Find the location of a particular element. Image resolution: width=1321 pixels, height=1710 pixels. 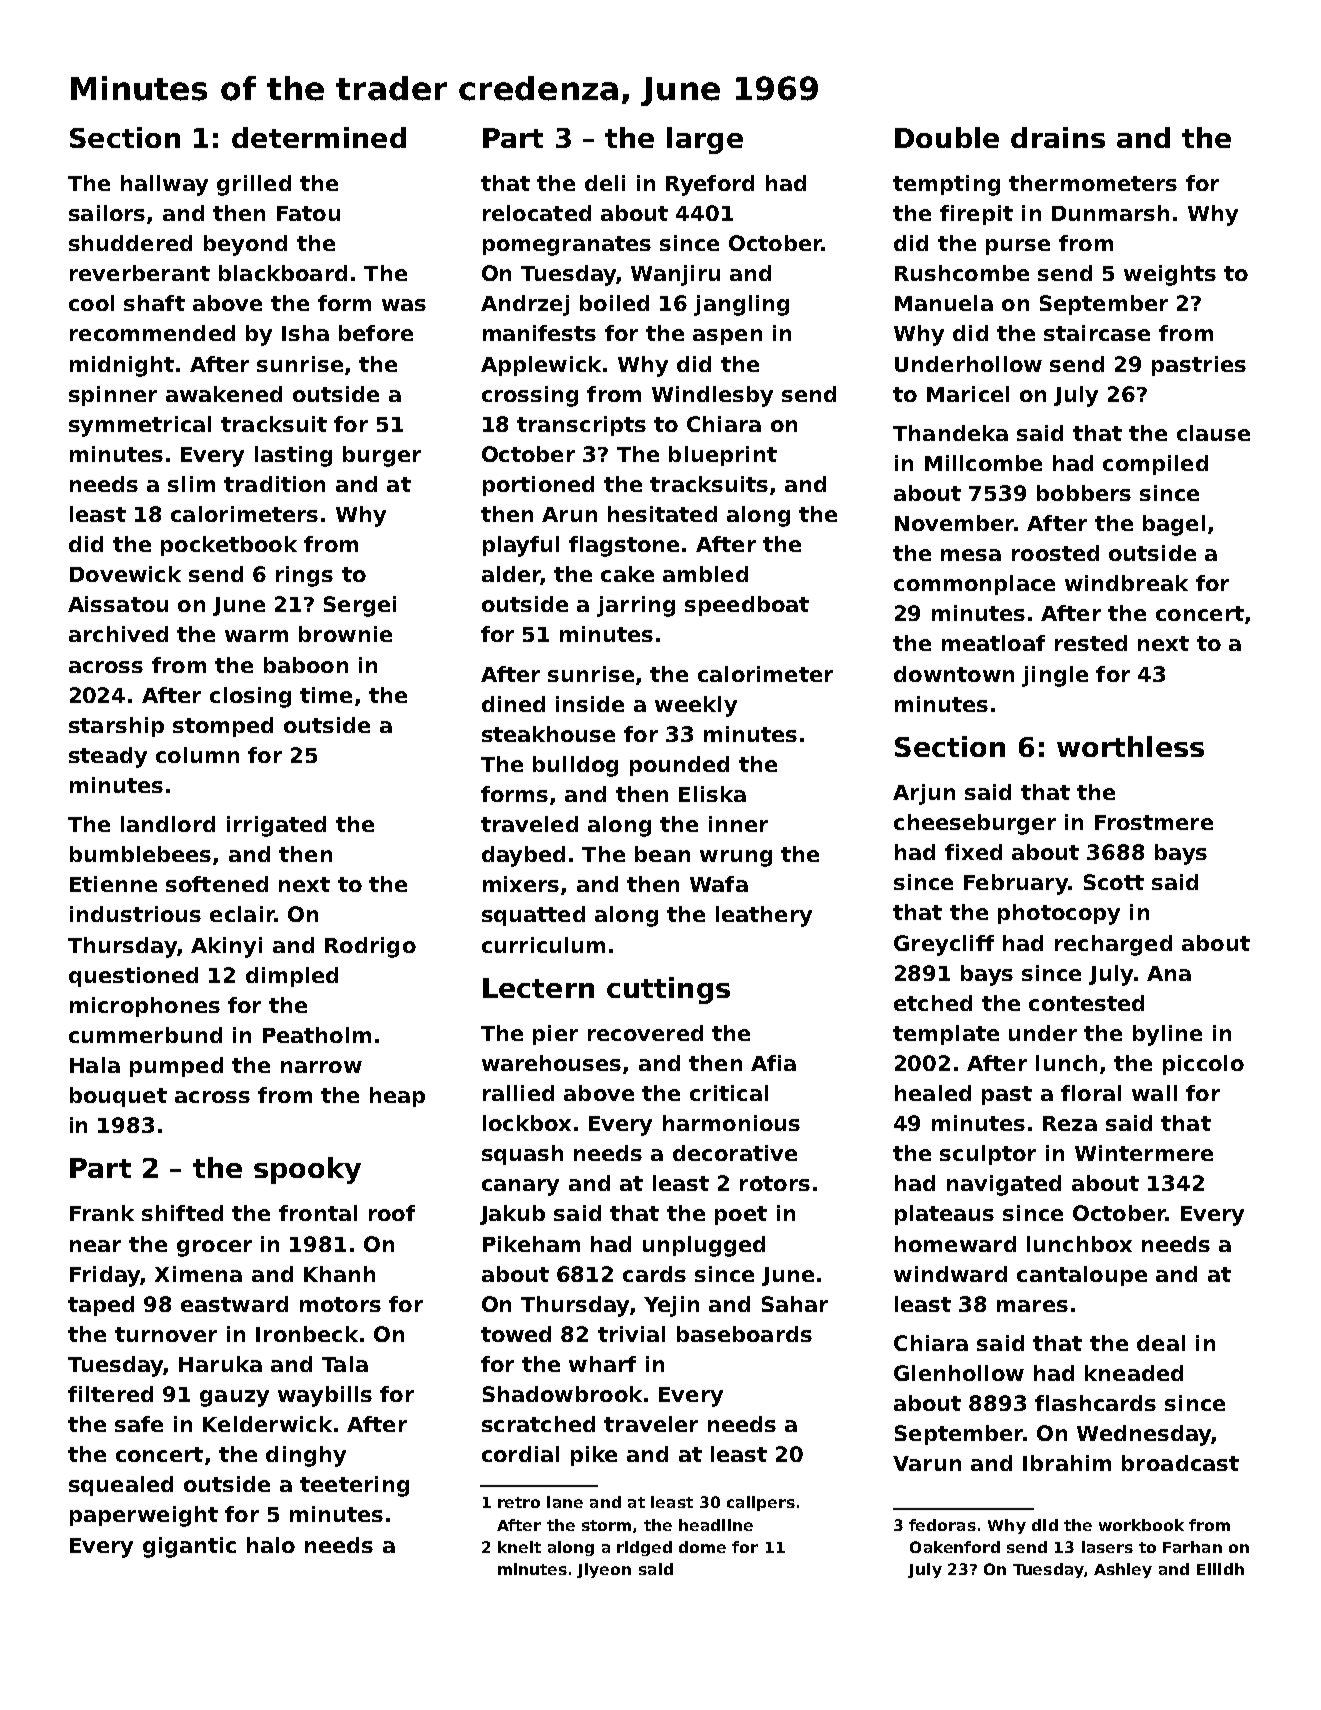

drains is located at coordinates (1058, 137).
